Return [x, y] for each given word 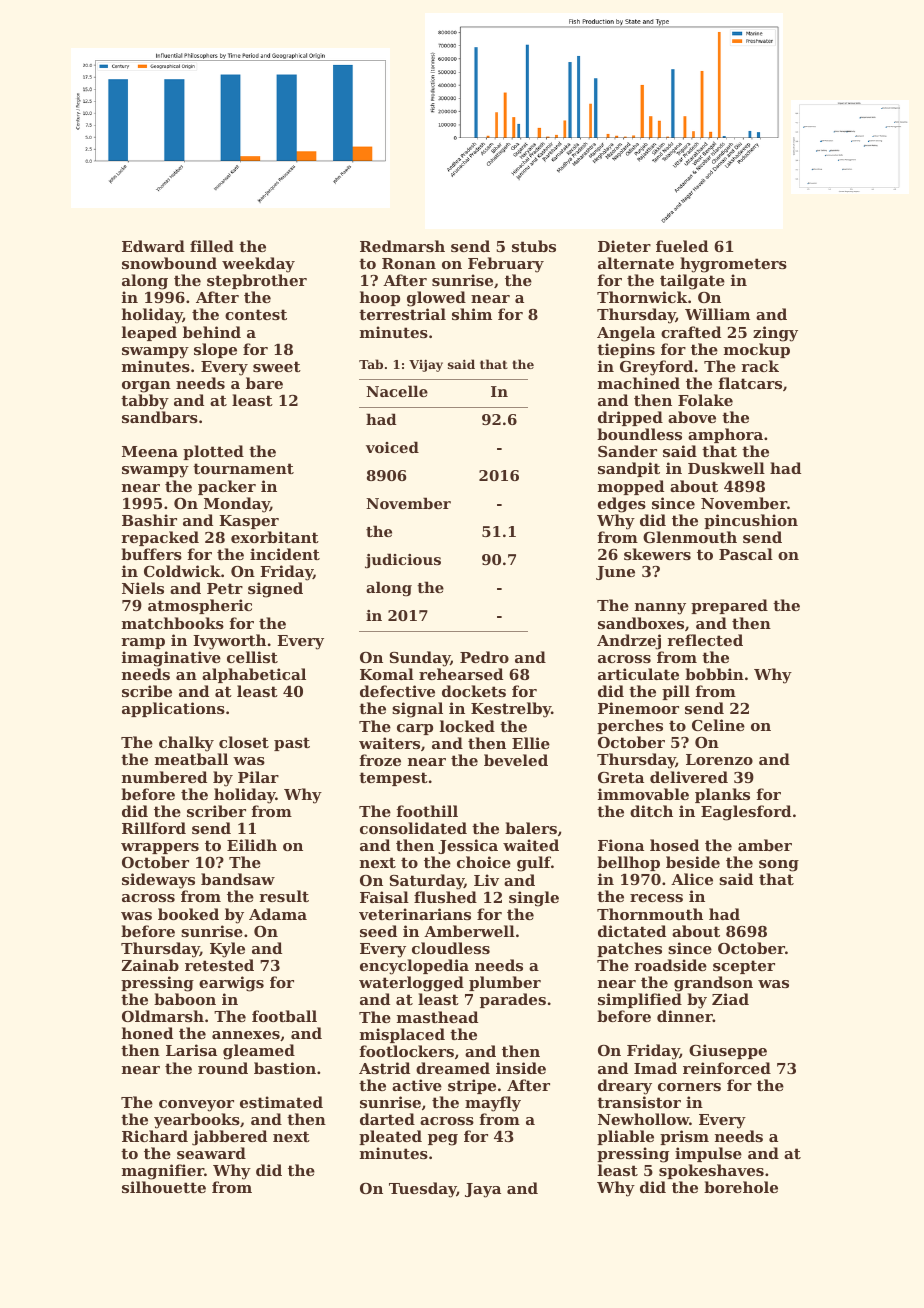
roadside [670, 965]
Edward [153, 246]
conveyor [196, 1106]
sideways [158, 881]
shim [472, 314]
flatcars [750, 383]
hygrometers [733, 265]
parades [513, 1000]
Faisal [384, 897]
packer [227, 487]
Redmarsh [402, 246]
